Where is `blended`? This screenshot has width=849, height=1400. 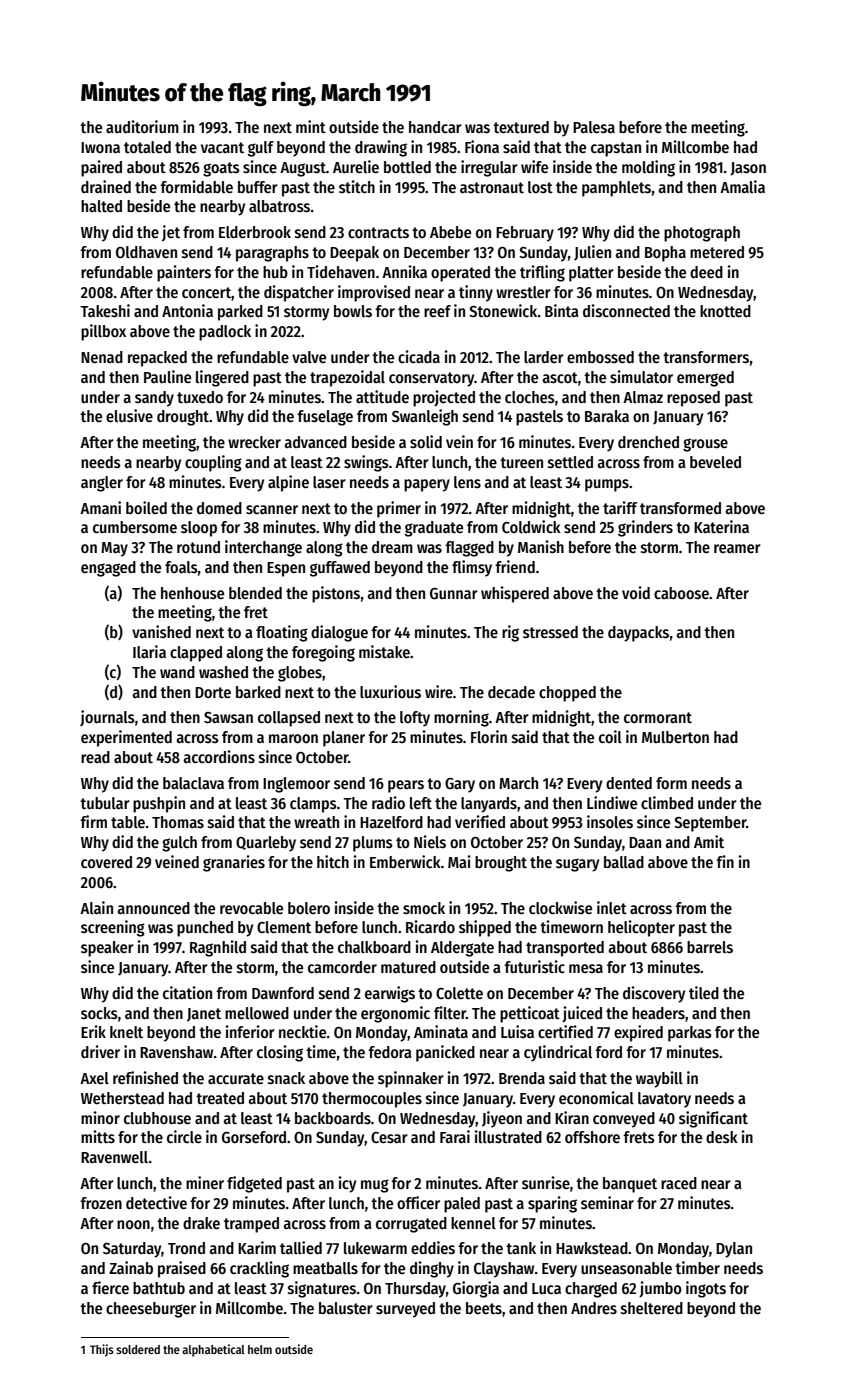 blended is located at coordinates (255, 593).
